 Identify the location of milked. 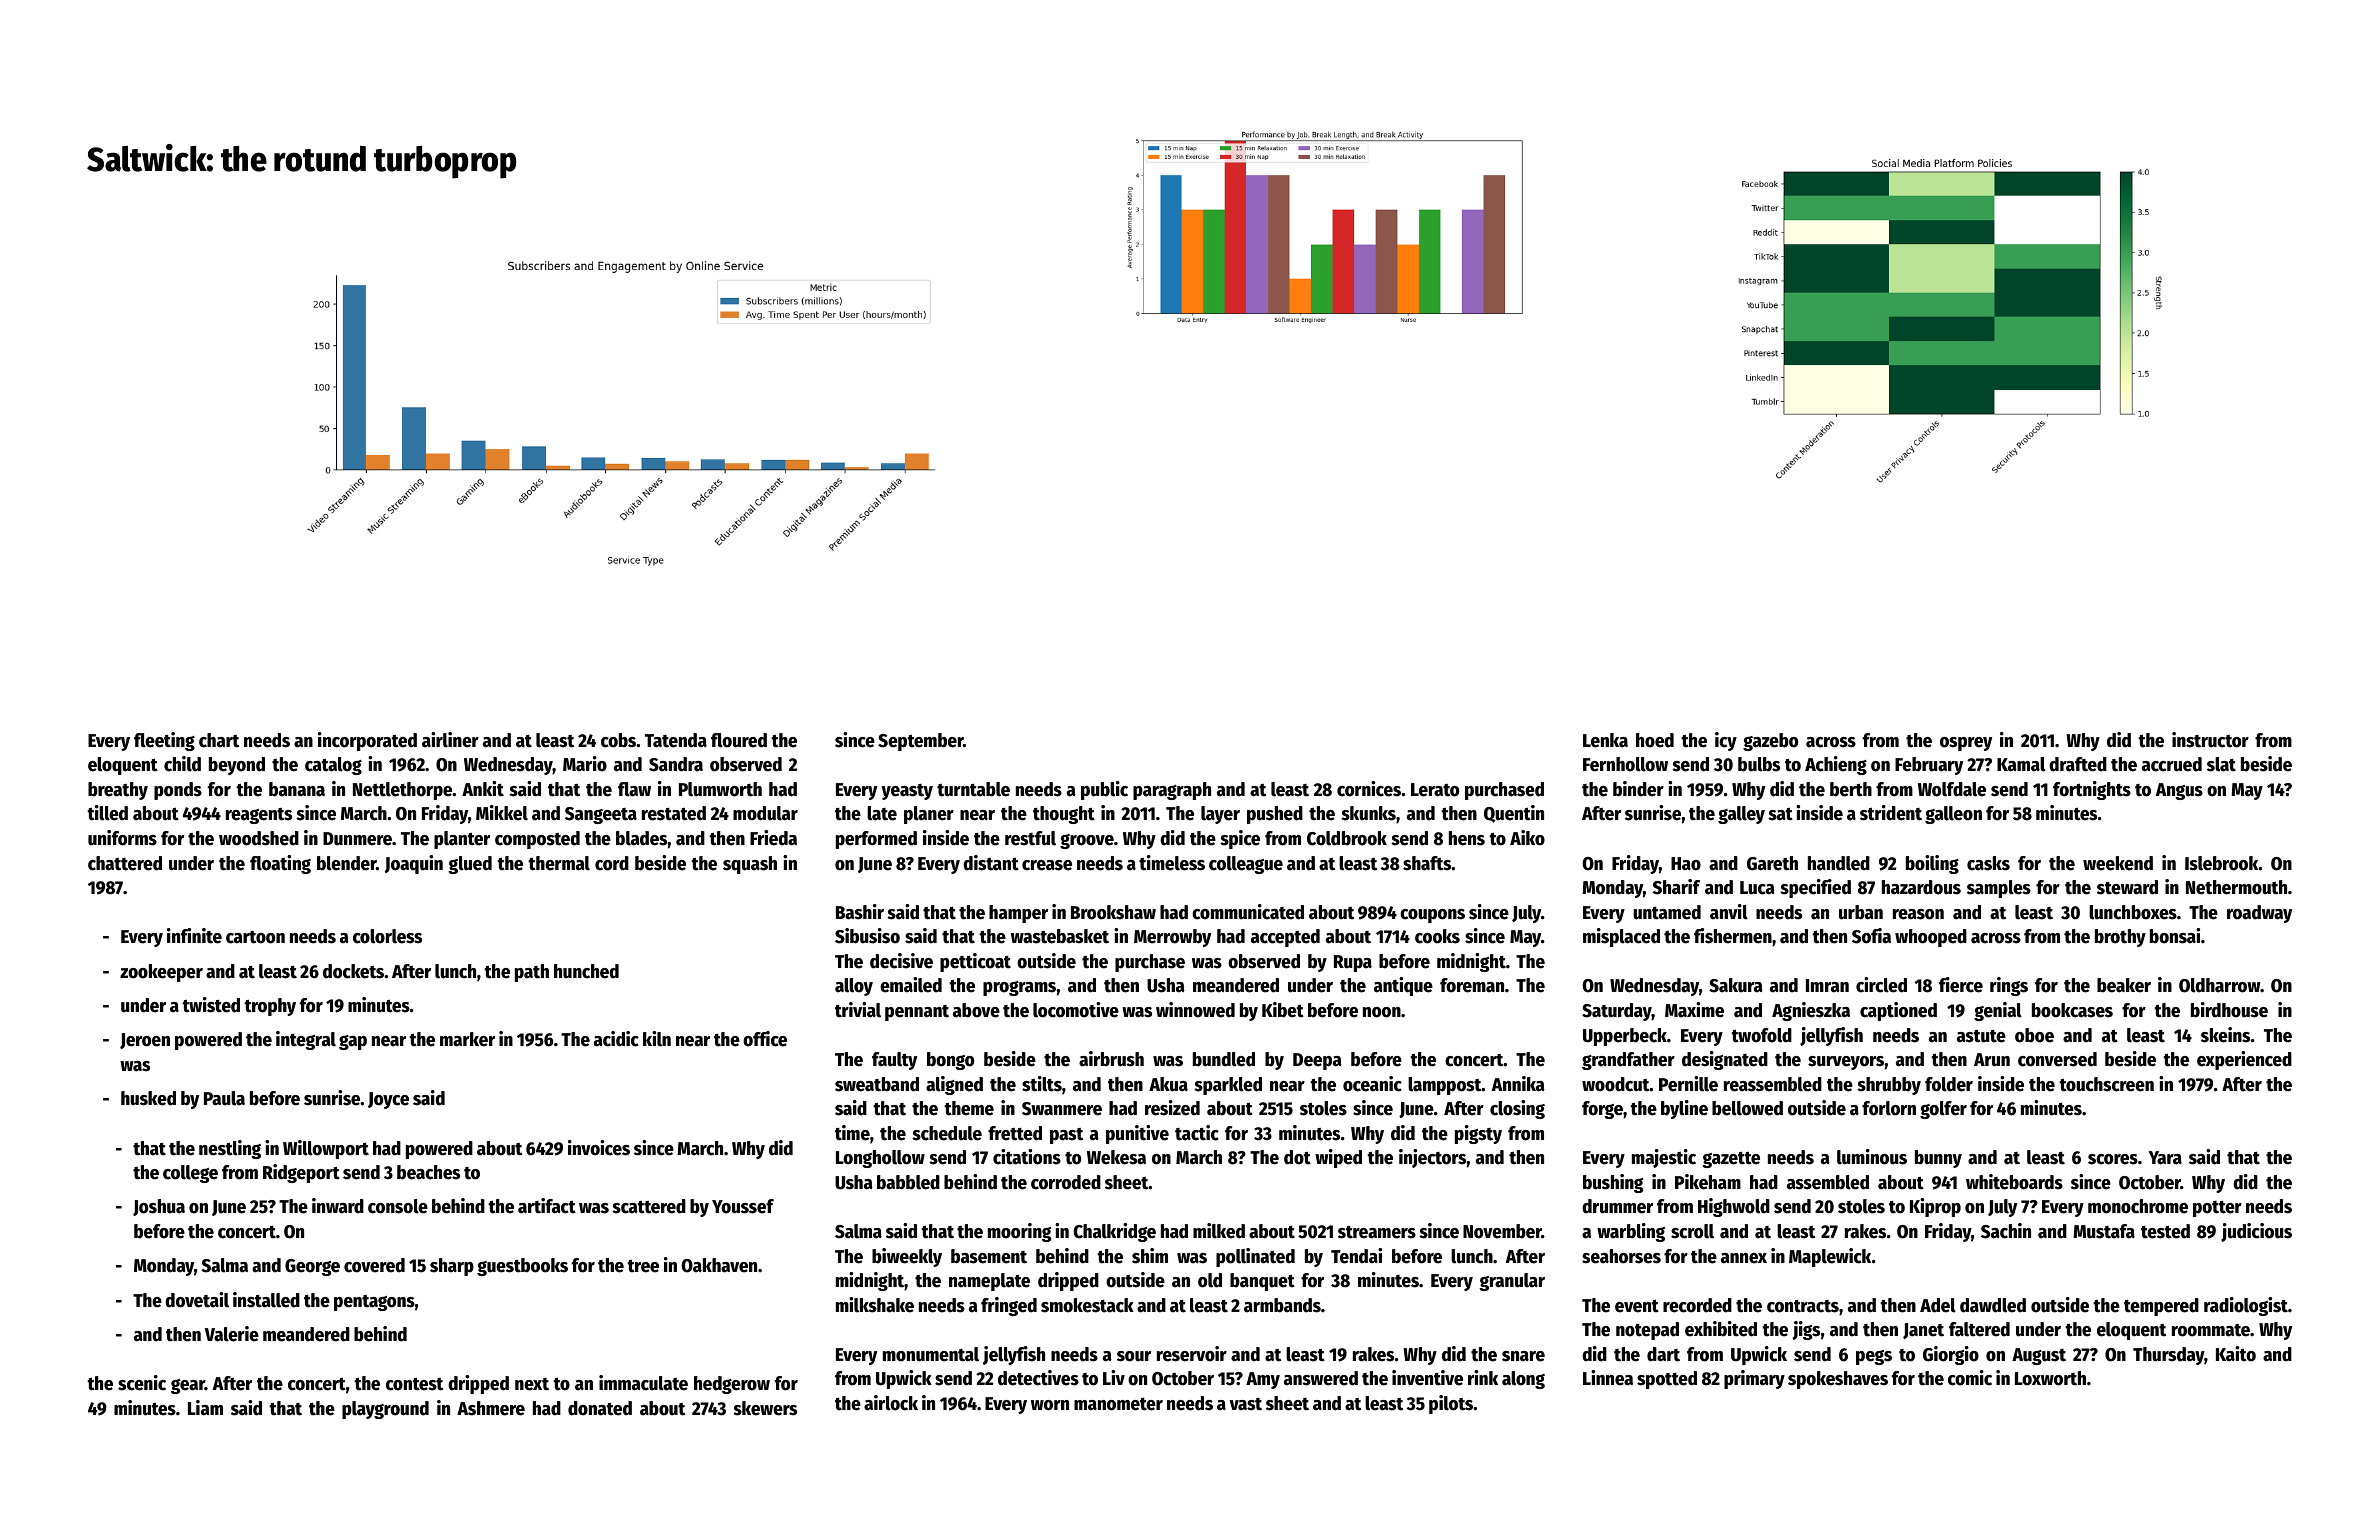
(1219, 1231).
